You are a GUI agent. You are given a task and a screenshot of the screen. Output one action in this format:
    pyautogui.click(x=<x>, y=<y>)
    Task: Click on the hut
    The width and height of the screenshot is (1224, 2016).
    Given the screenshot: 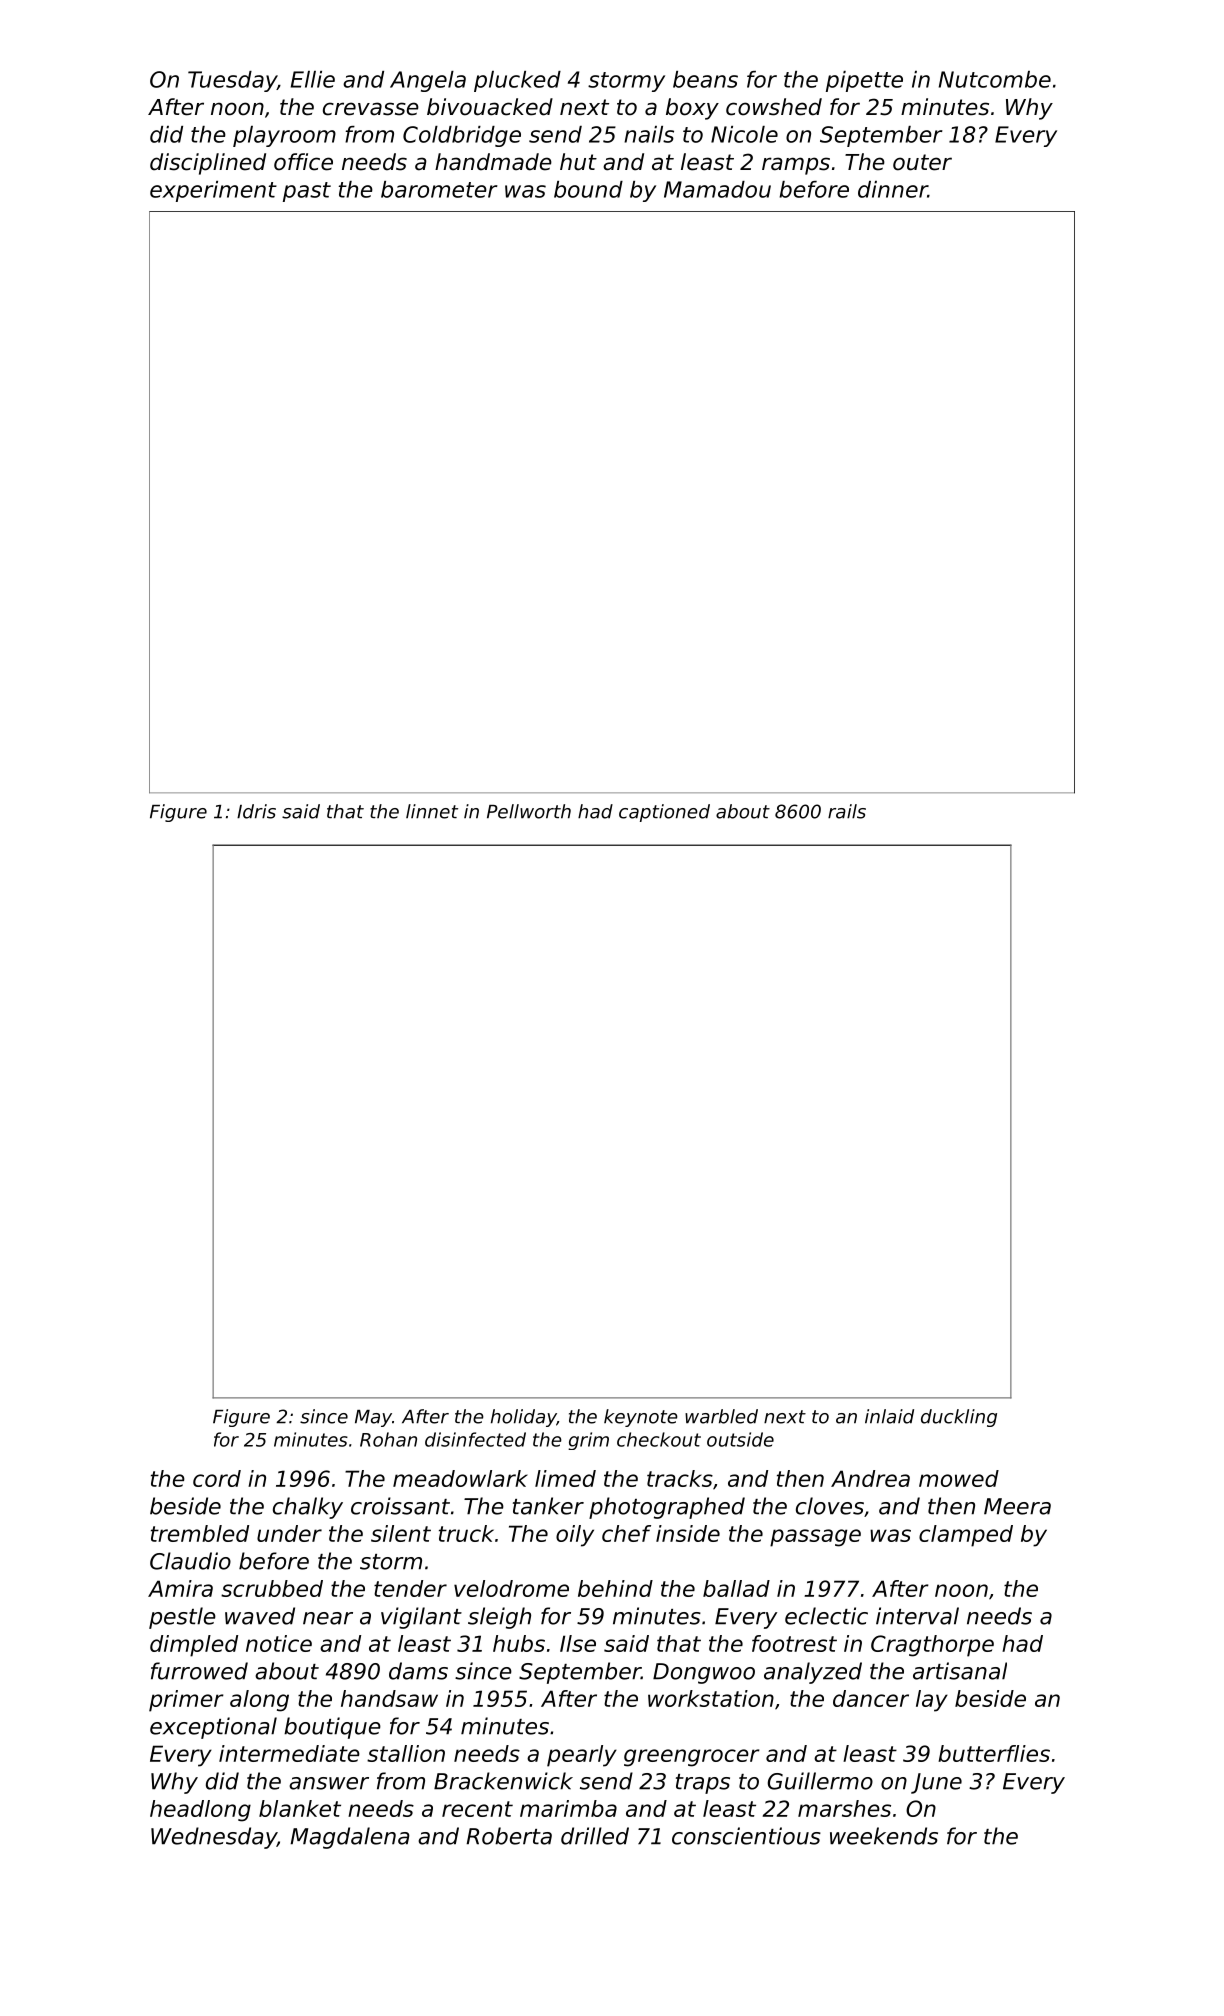 What is the action you would take?
    pyautogui.click(x=578, y=162)
